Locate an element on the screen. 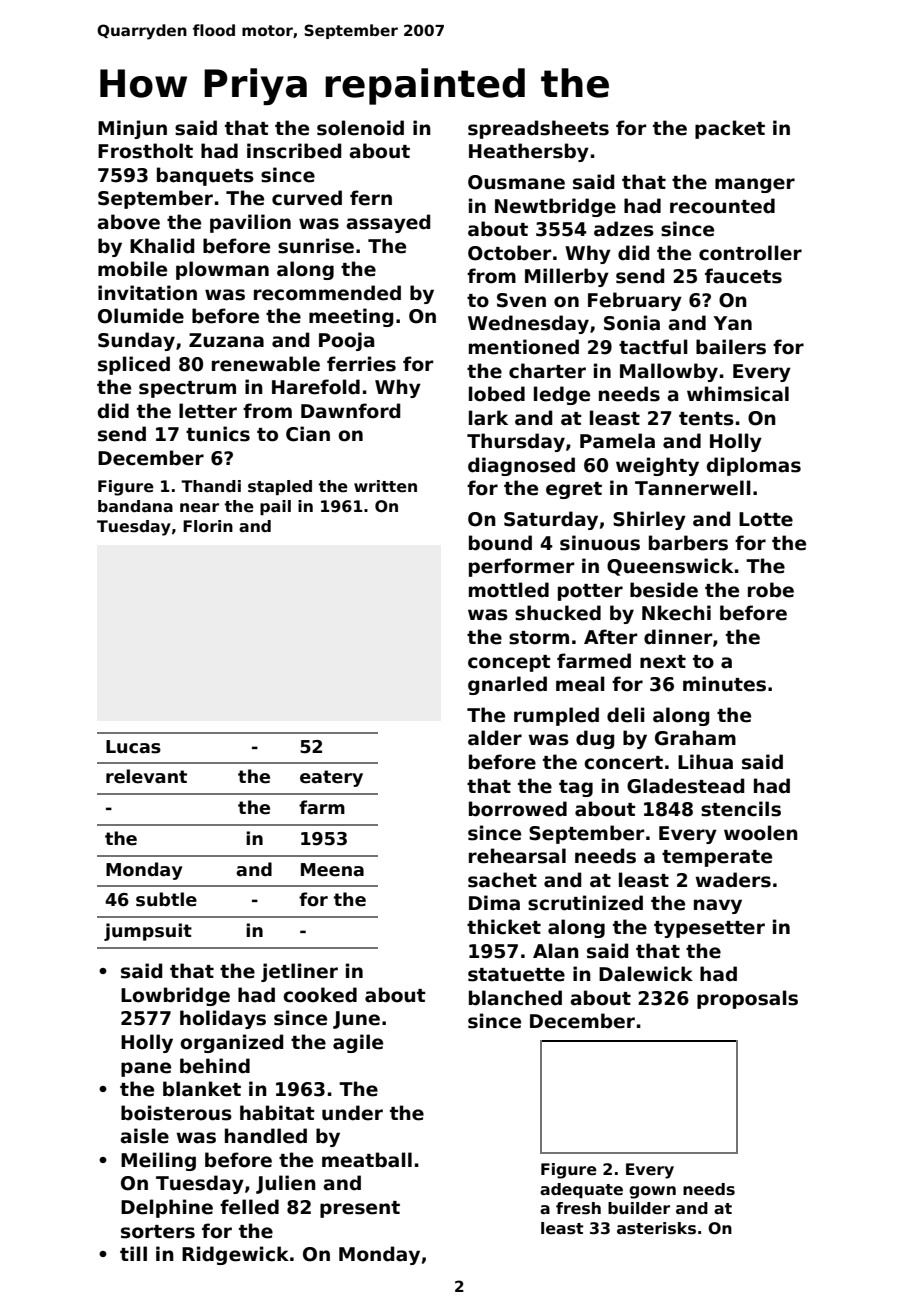  gown is located at coordinates (652, 1192).
